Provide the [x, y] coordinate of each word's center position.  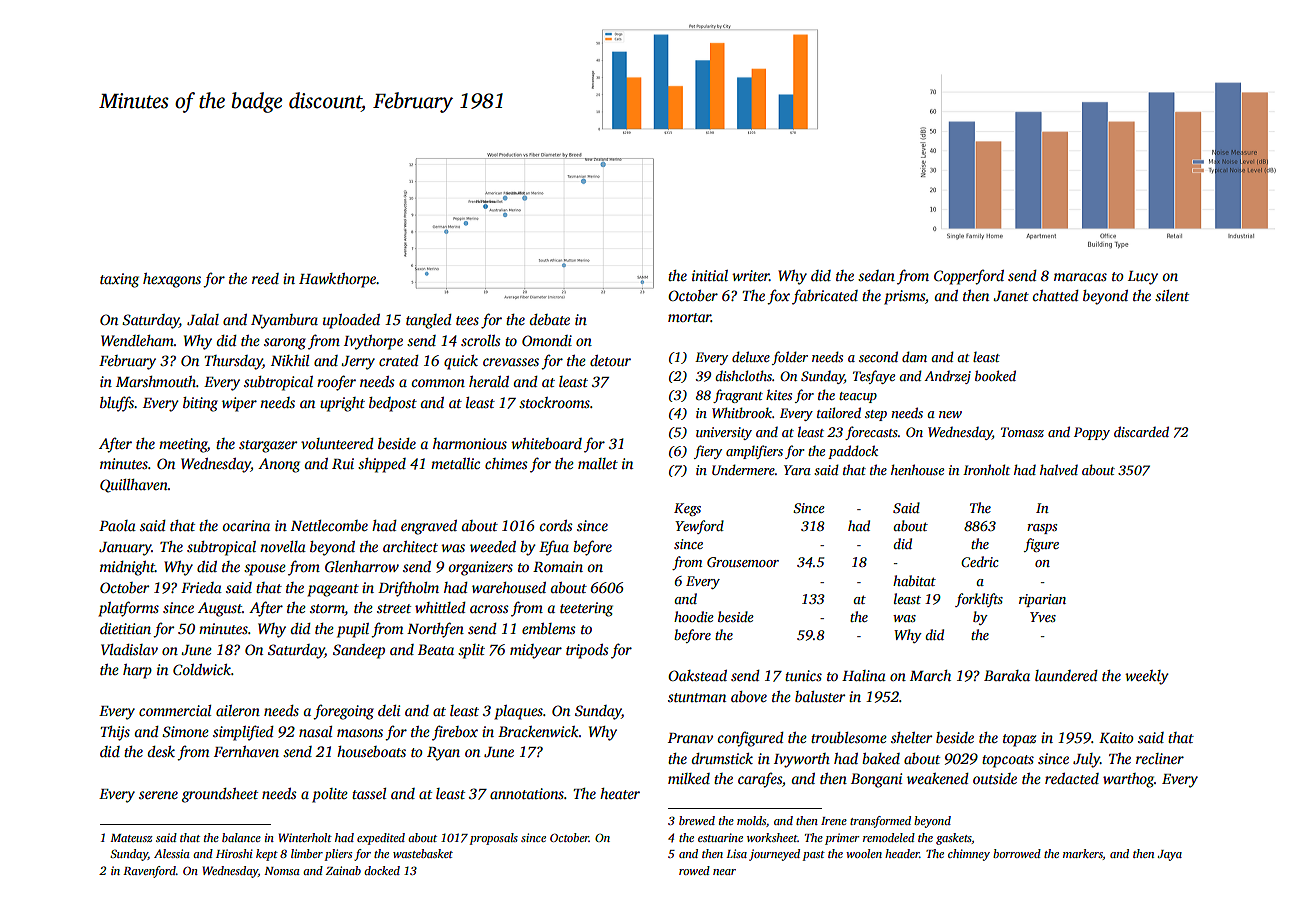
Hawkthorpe [338, 280]
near [724, 872]
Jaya [1170, 855]
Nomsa [282, 871]
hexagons [172, 280]
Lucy [1143, 278]
